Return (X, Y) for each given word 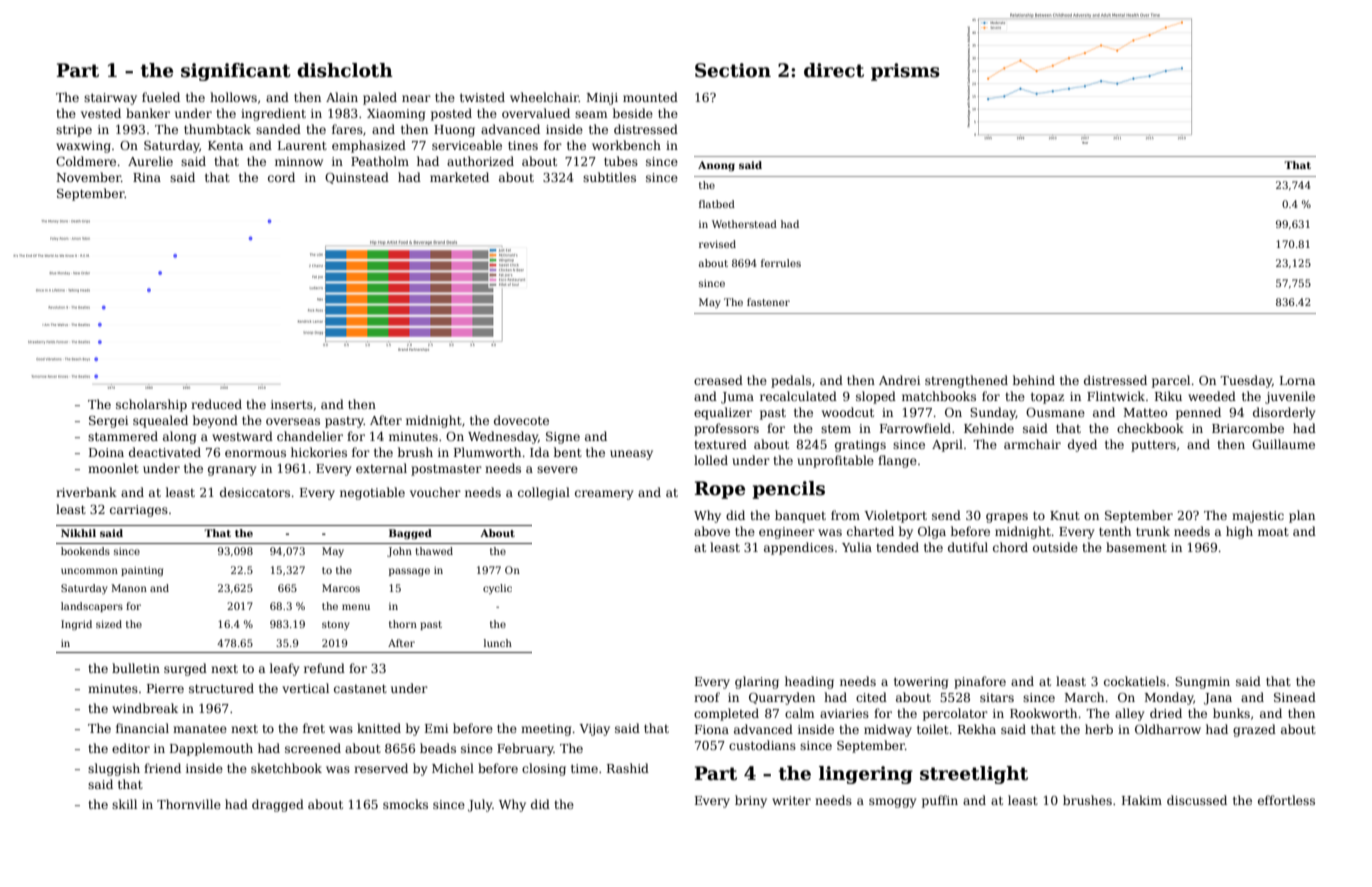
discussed (1197, 800)
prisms (905, 72)
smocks (405, 804)
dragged (278, 805)
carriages (139, 511)
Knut (1065, 515)
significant (236, 72)
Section (733, 70)
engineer (787, 533)
